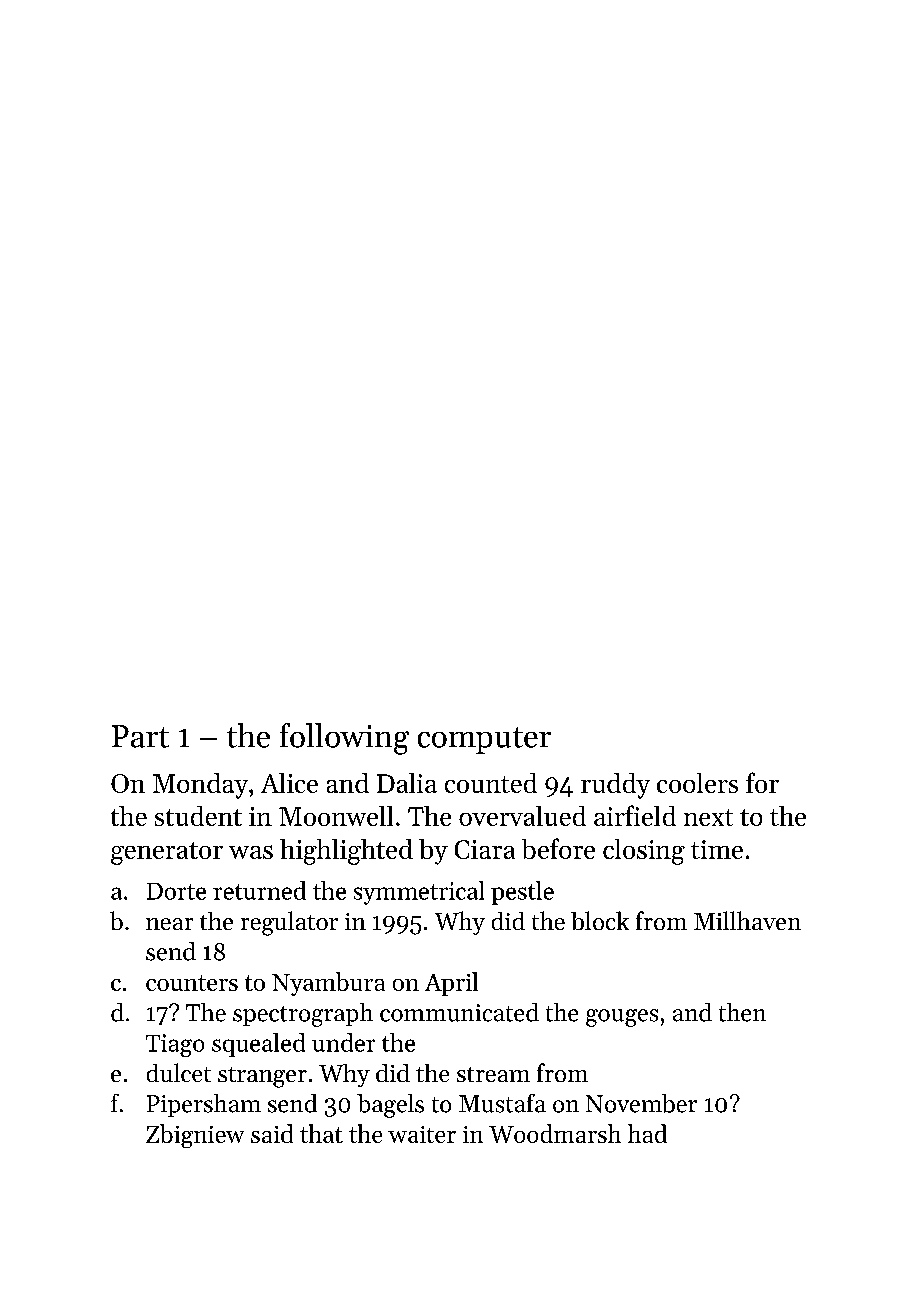 Image resolution: width=924 pixels, height=1311 pixels. What do you see at coordinates (644, 852) in the page?
I see `closing` at bounding box center [644, 852].
